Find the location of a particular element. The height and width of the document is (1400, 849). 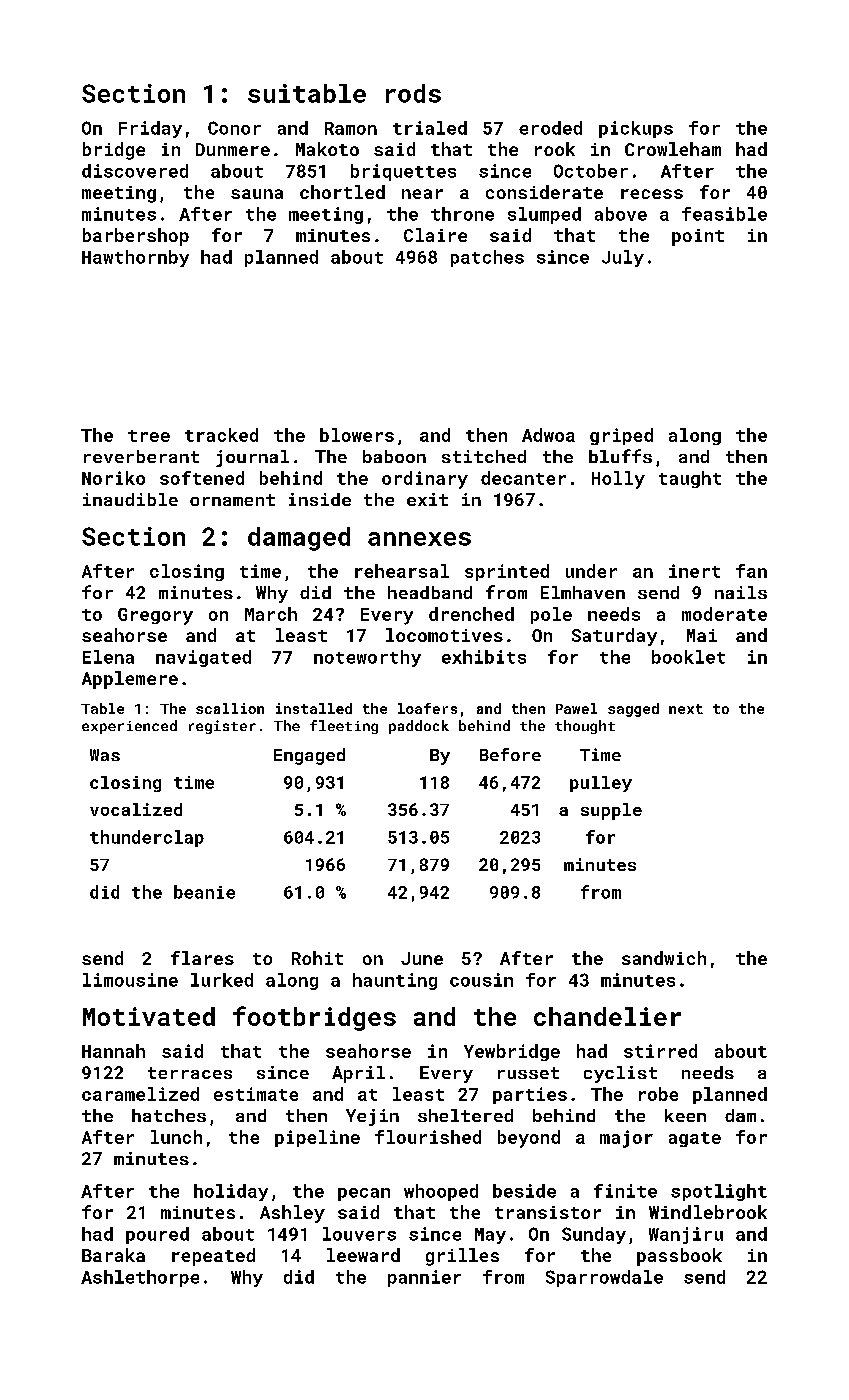

Claire is located at coordinates (435, 235).
